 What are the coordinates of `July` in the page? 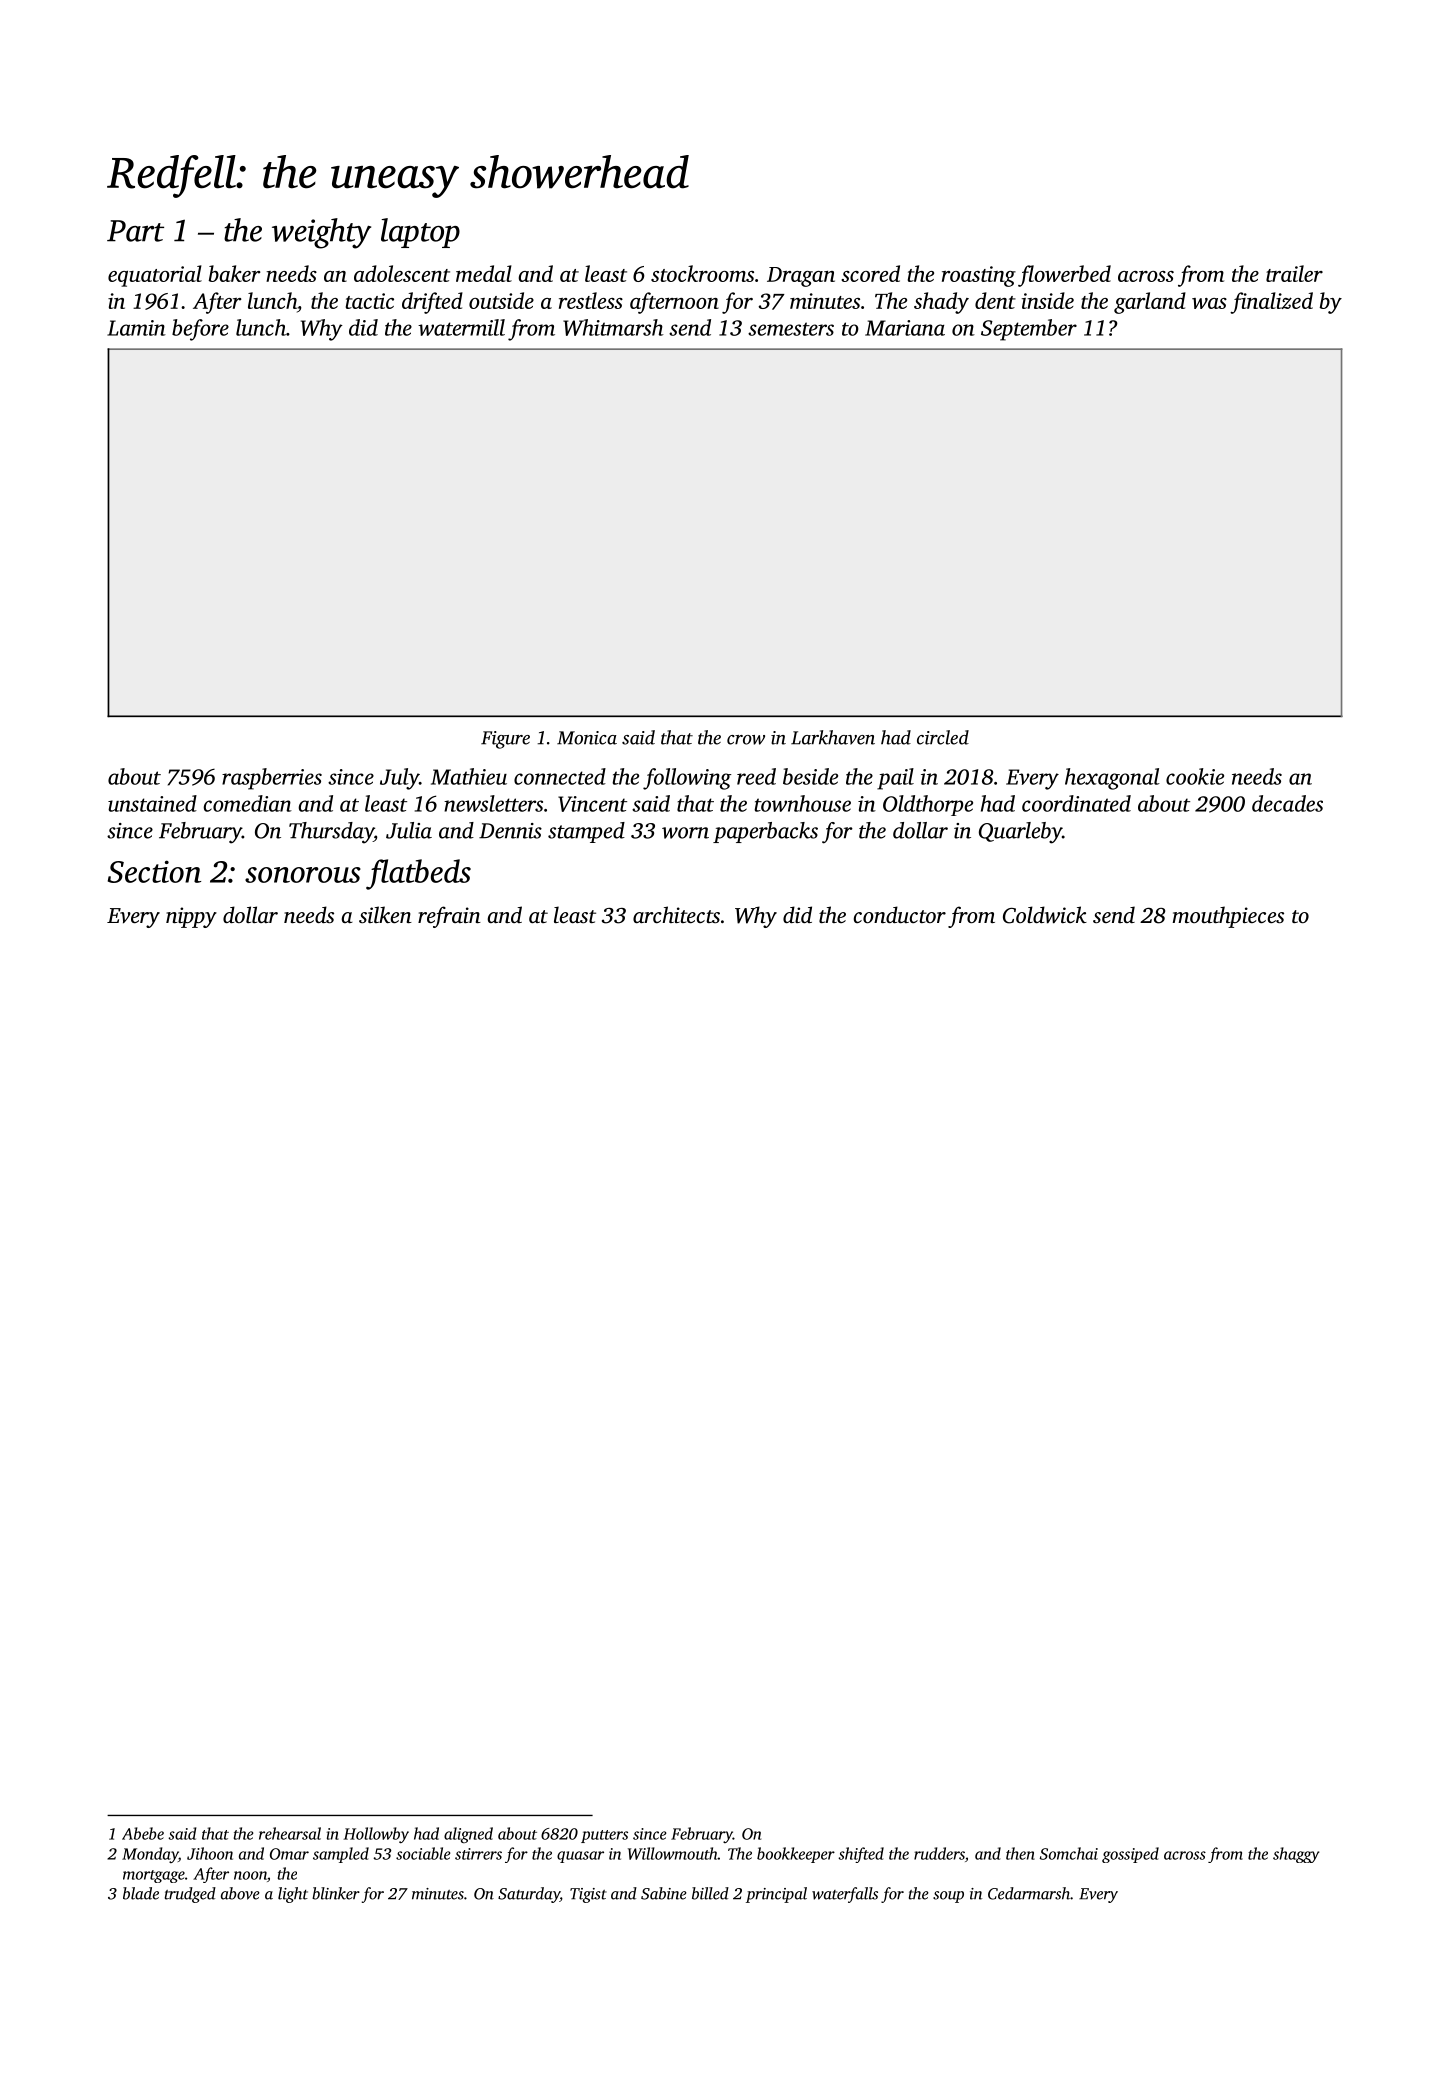 It's located at (399, 779).
